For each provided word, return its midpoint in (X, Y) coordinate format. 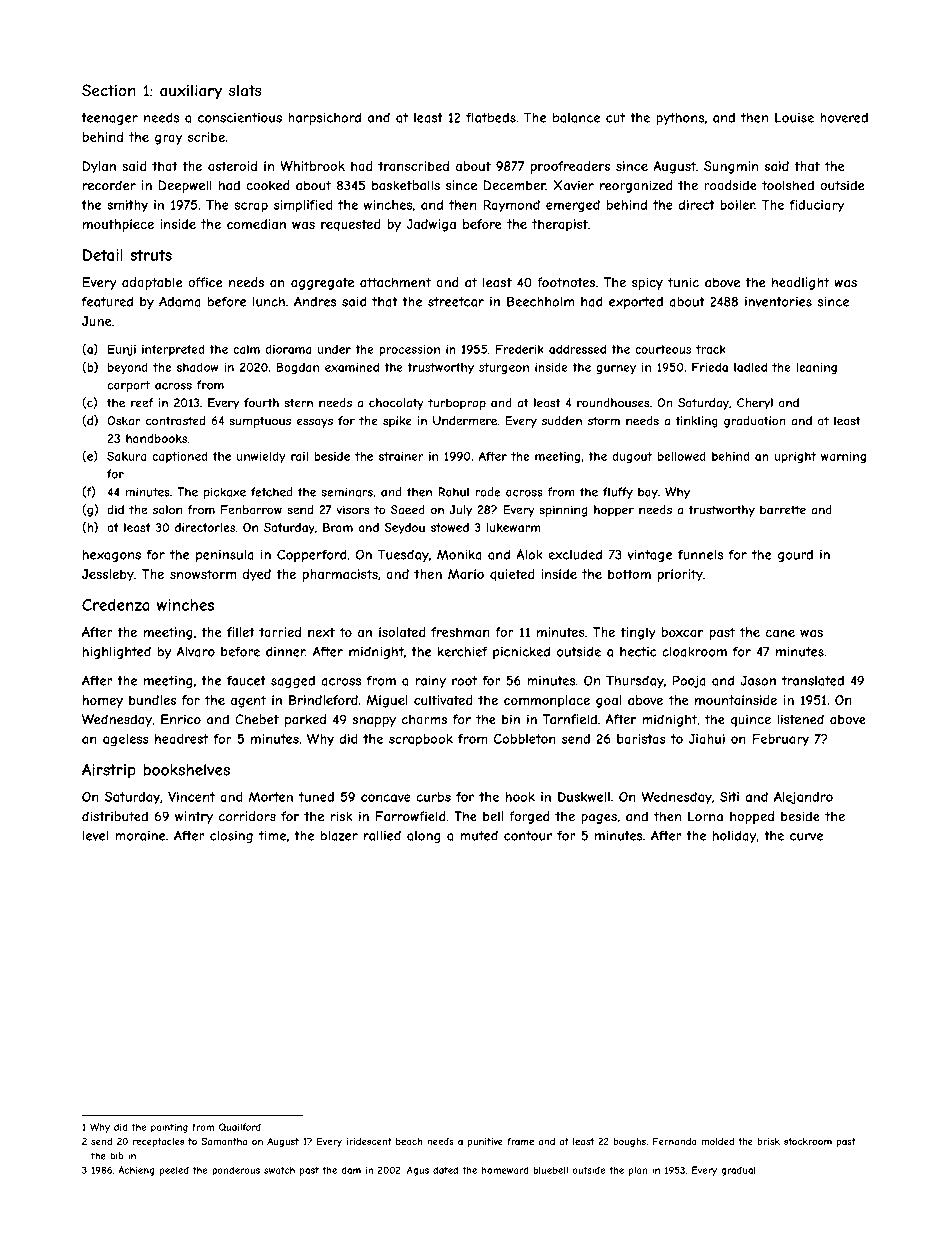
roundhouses (613, 403)
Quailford (240, 1127)
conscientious (240, 118)
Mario (466, 574)
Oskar (124, 421)
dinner (285, 651)
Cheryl (755, 404)
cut (615, 118)
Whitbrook (312, 166)
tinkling (696, 422)
